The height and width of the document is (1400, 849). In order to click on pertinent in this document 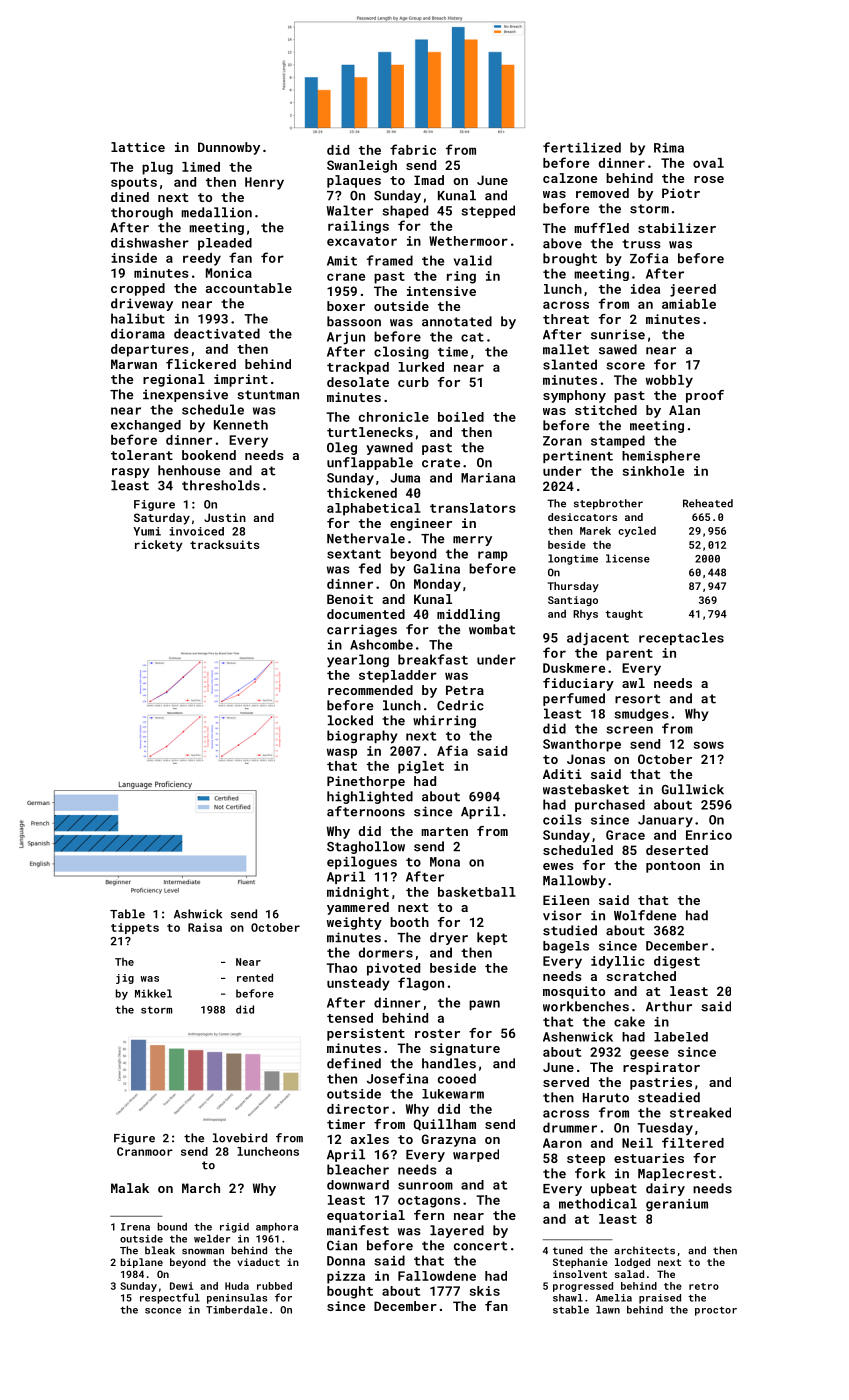, I will do `click(578, 457)`.
